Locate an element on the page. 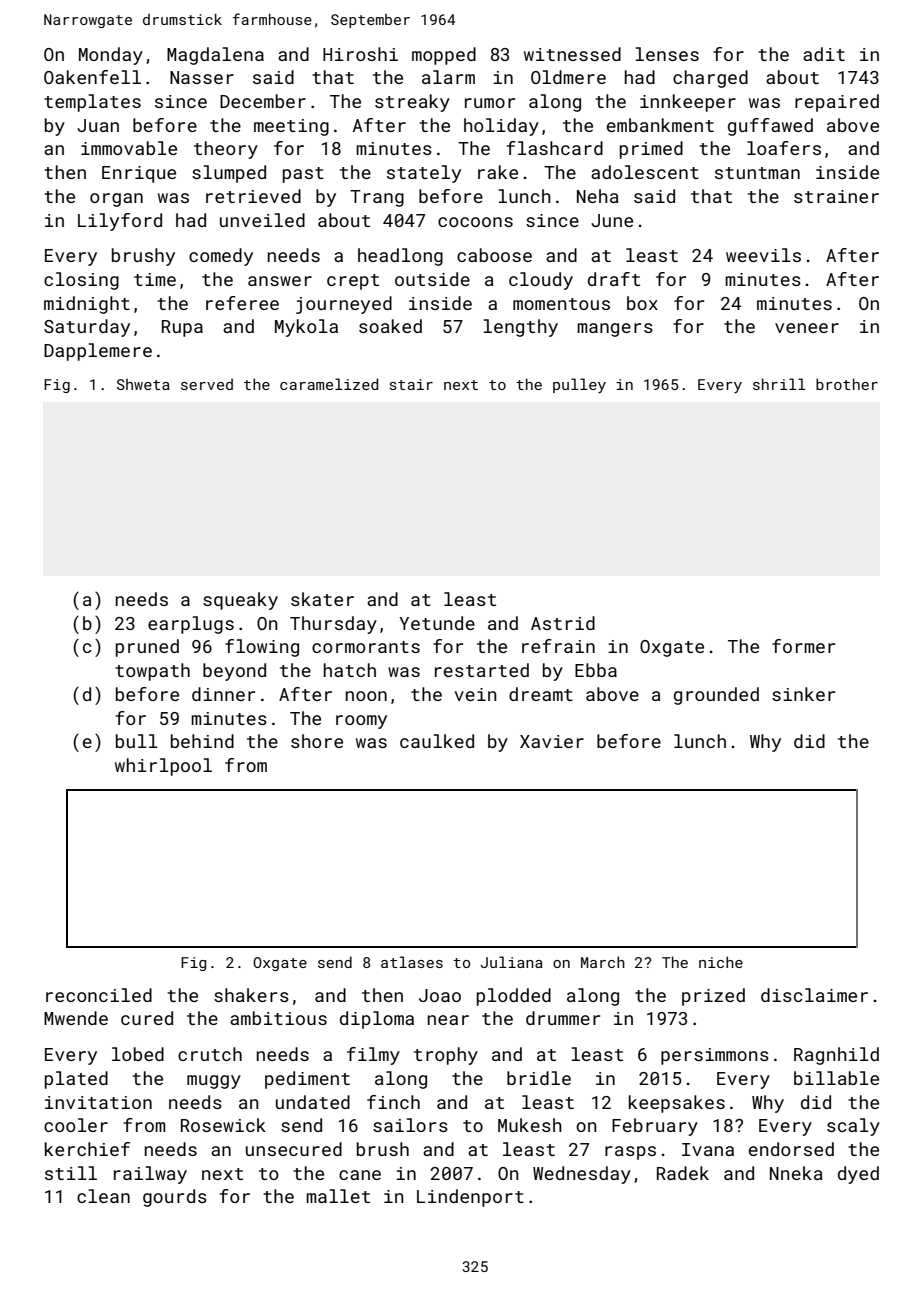  pulley is located at coordinates (579, 385).
